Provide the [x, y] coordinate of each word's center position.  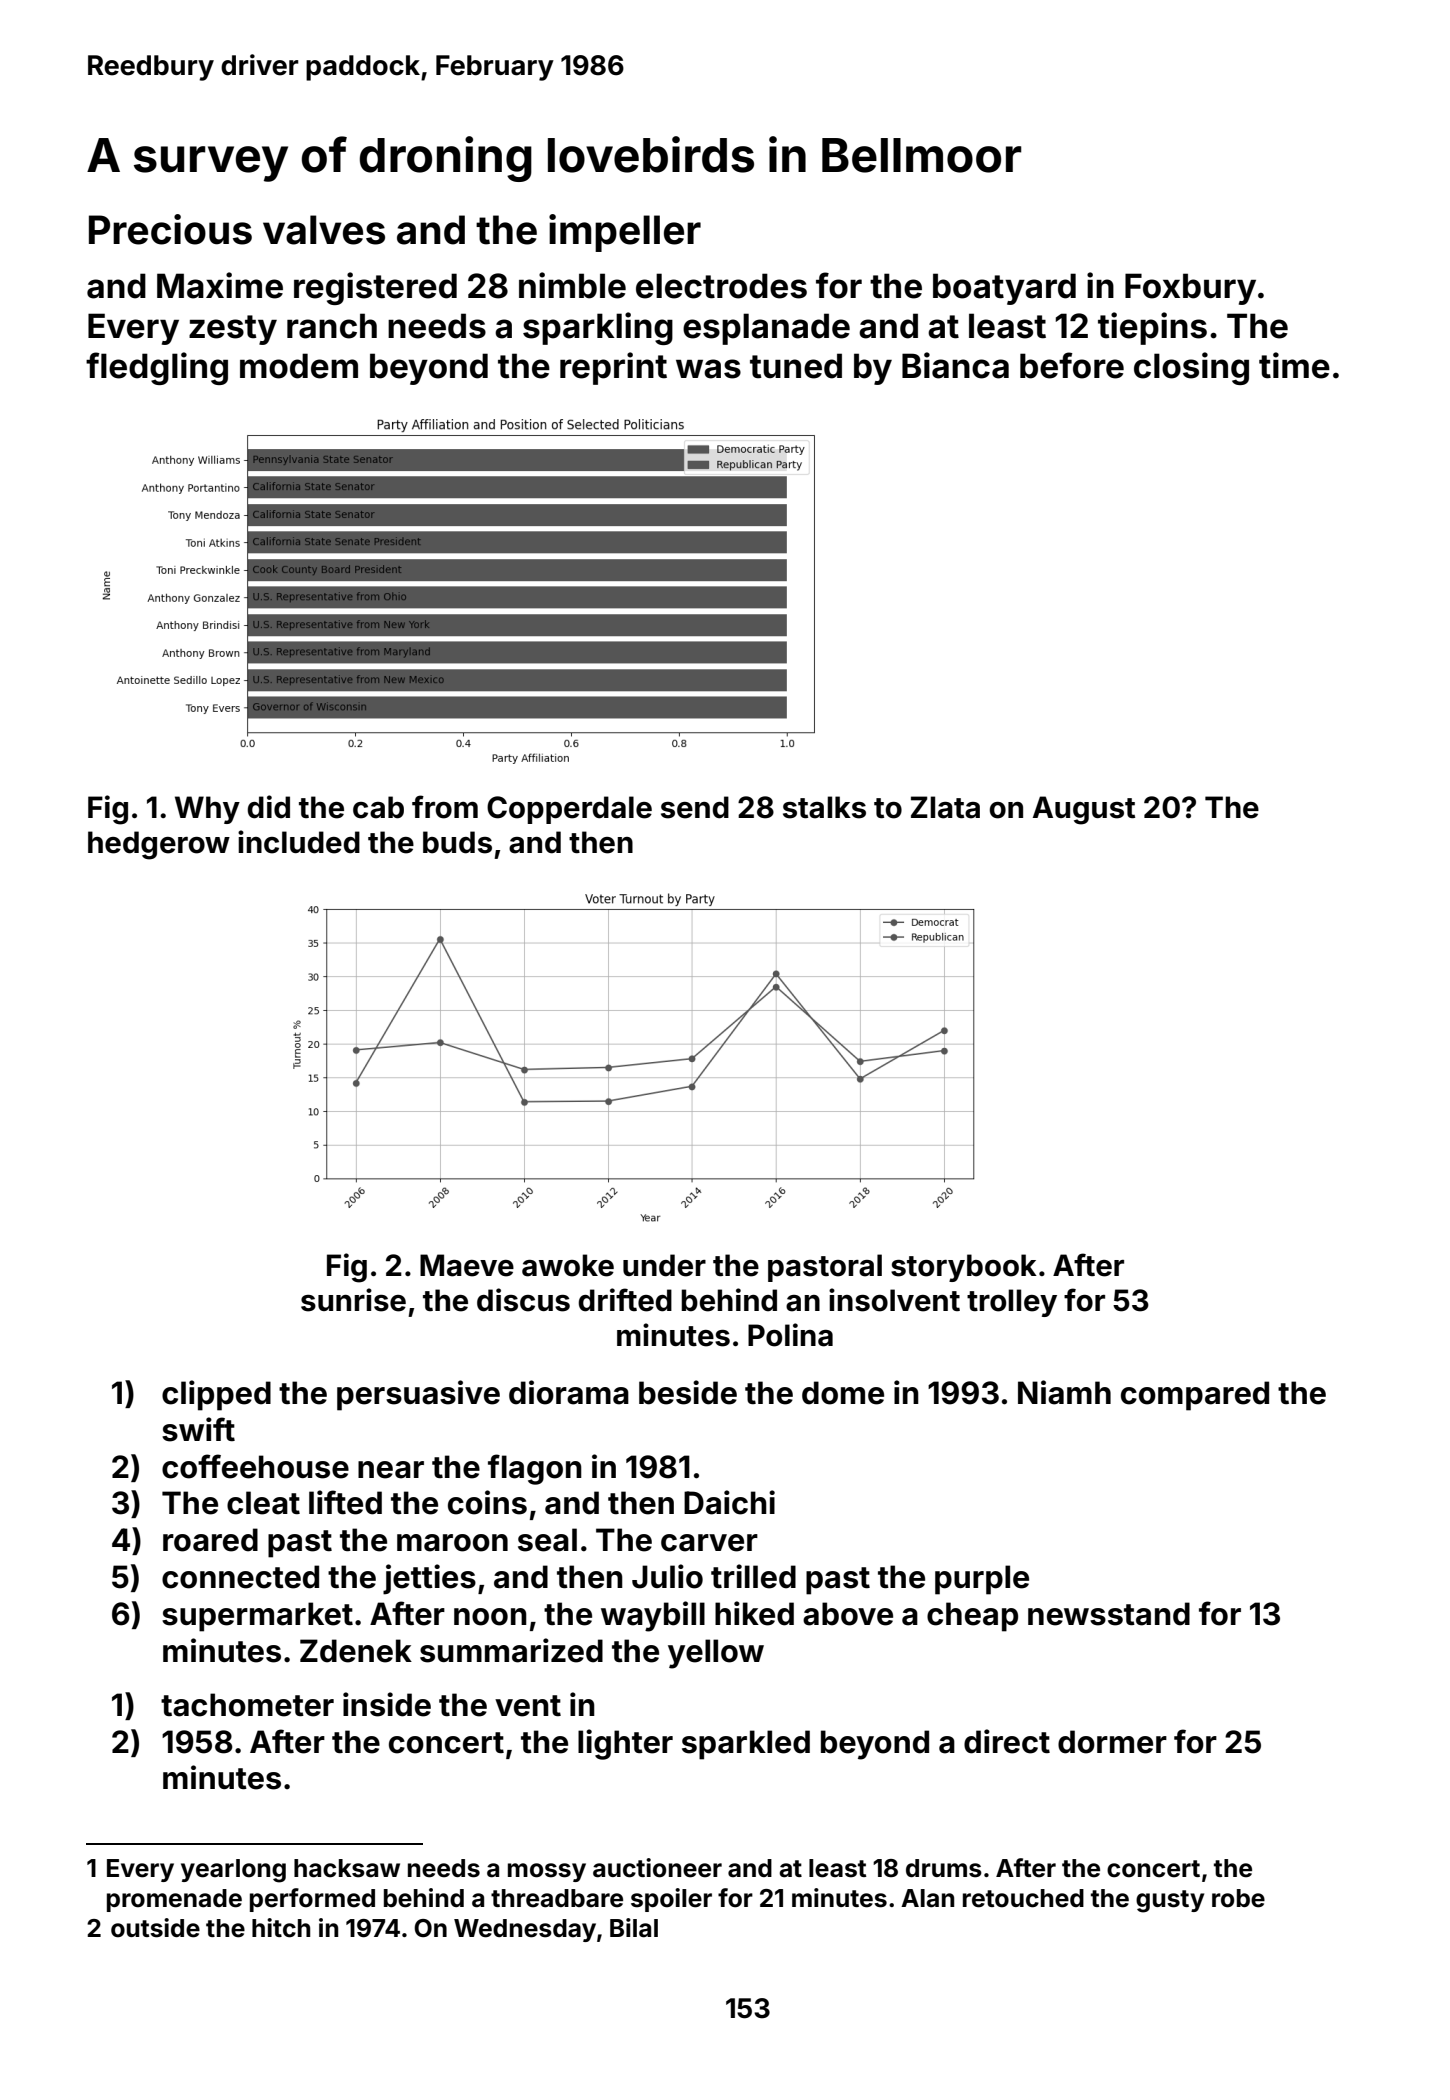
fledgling [157, 368]
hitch [281, 1928]
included [299, 842]
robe [1238, 1898]
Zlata [945, 807]
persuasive [418, 1395]
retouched [1023, 1898]
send [695, 807]
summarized [511, 1650]
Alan [927, 1898]
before [1072, 365]
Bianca [955, 365]
